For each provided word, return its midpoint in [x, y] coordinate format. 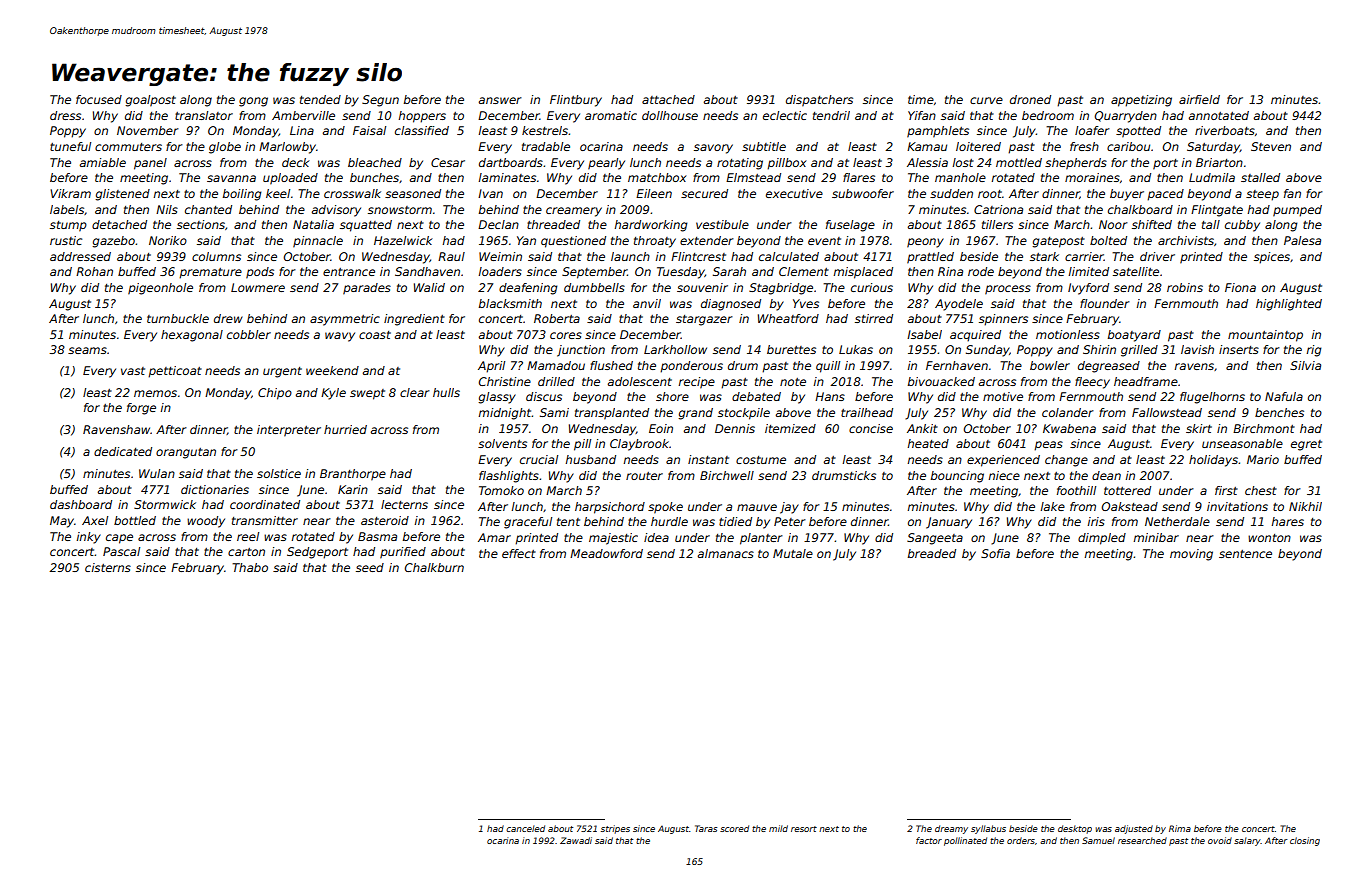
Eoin [661, 428]
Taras [706, 828]
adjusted [1134, 829]
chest [1261, 490]
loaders [500, 271]
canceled [525, 828]
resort [804, 829]
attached [668, 99]
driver [1157, 256]
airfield [1199, 99]
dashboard [81, 504]
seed [370, 567]
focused [99, 99]
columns [216, 256]
